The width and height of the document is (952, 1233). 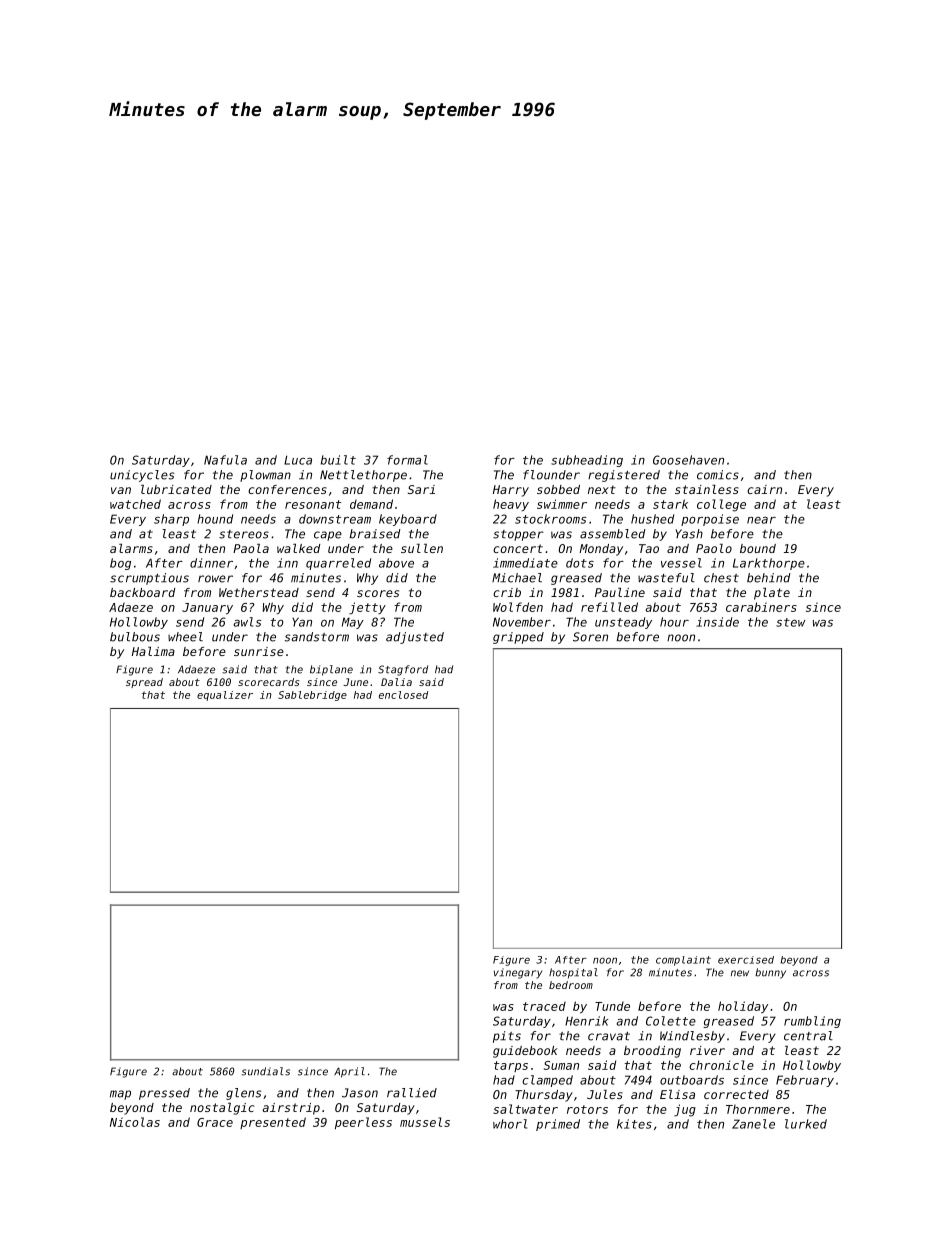 What do you see at coordinates (790, 622) in the document?
I see `stew` at bounding box center [790, 622].
